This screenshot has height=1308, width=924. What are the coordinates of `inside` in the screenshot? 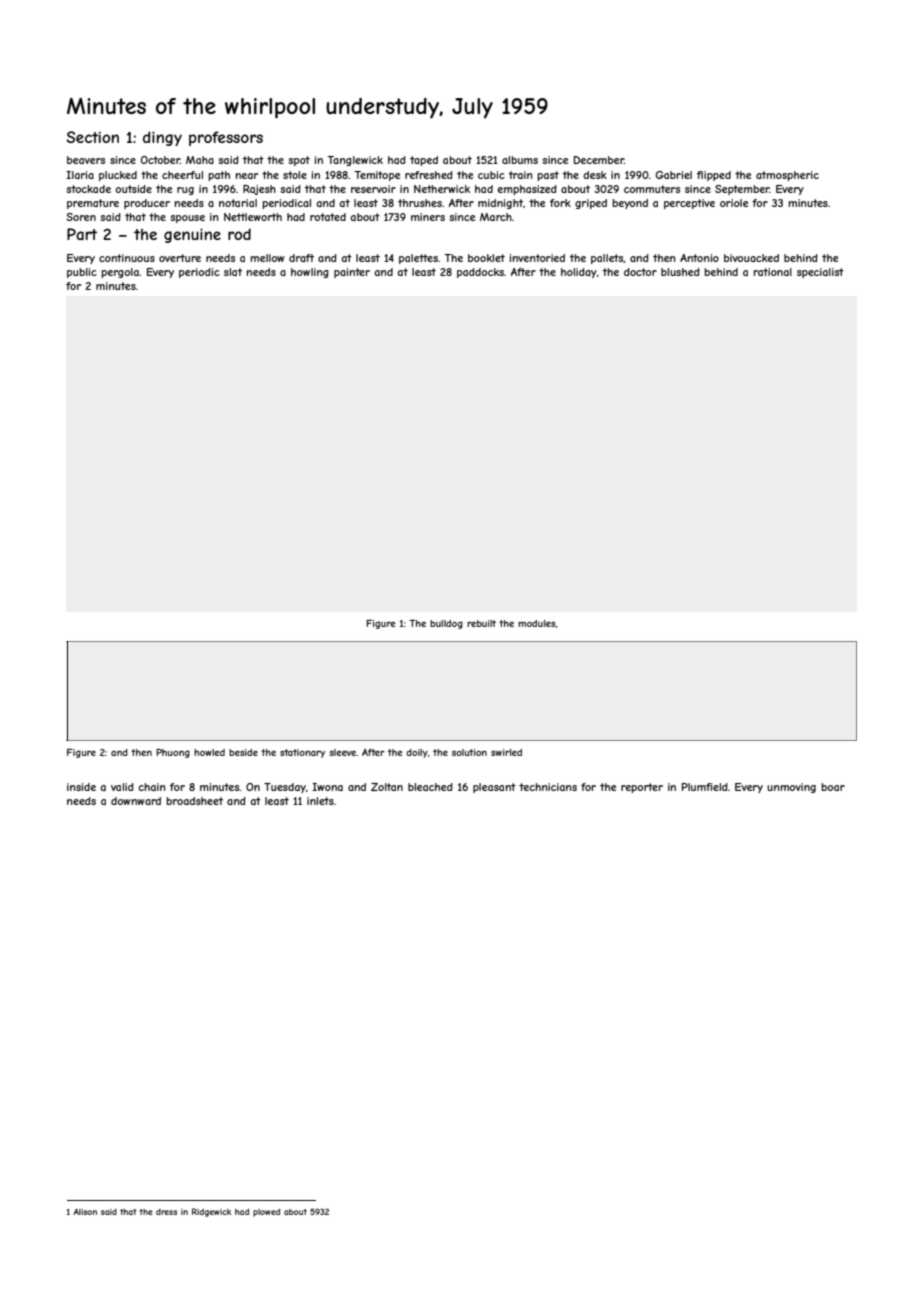 It's located at (81, 787).
